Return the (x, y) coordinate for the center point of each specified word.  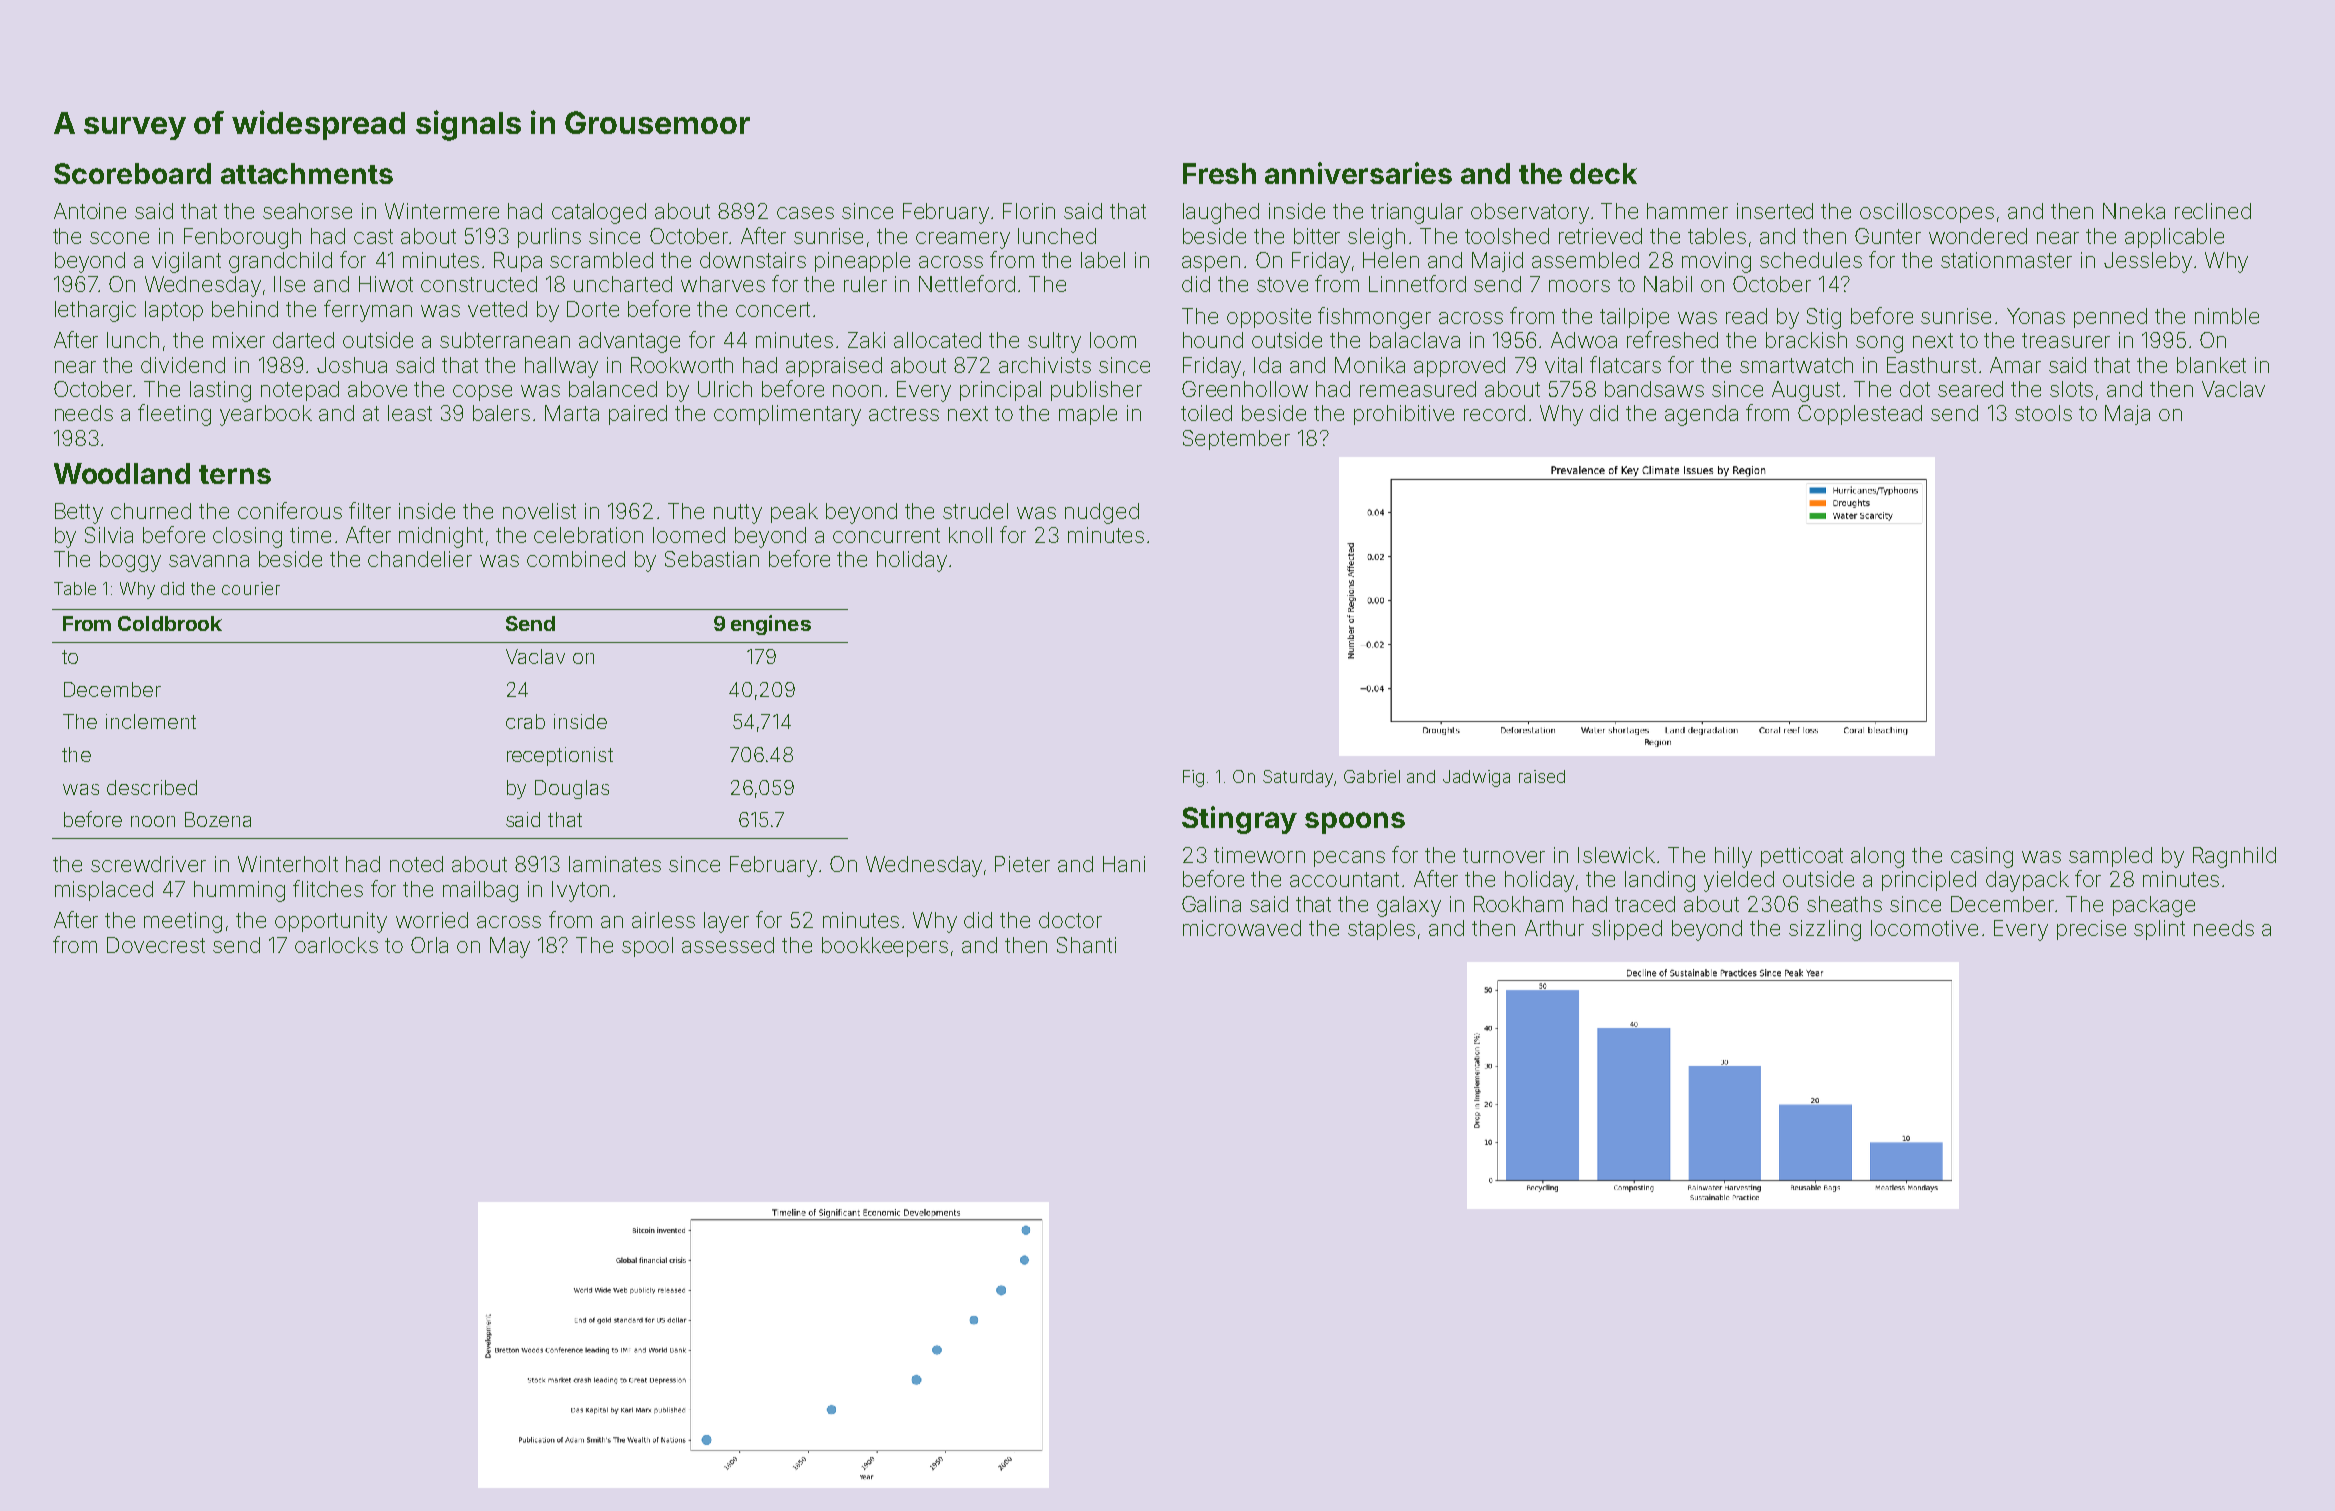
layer (726, 922)
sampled (2110, 857)
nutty (738, 514)
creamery (963, 240)
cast (373, 236)
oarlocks (336, 945)
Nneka (2134, 211)
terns (235, 474)
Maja (2127, 415)
